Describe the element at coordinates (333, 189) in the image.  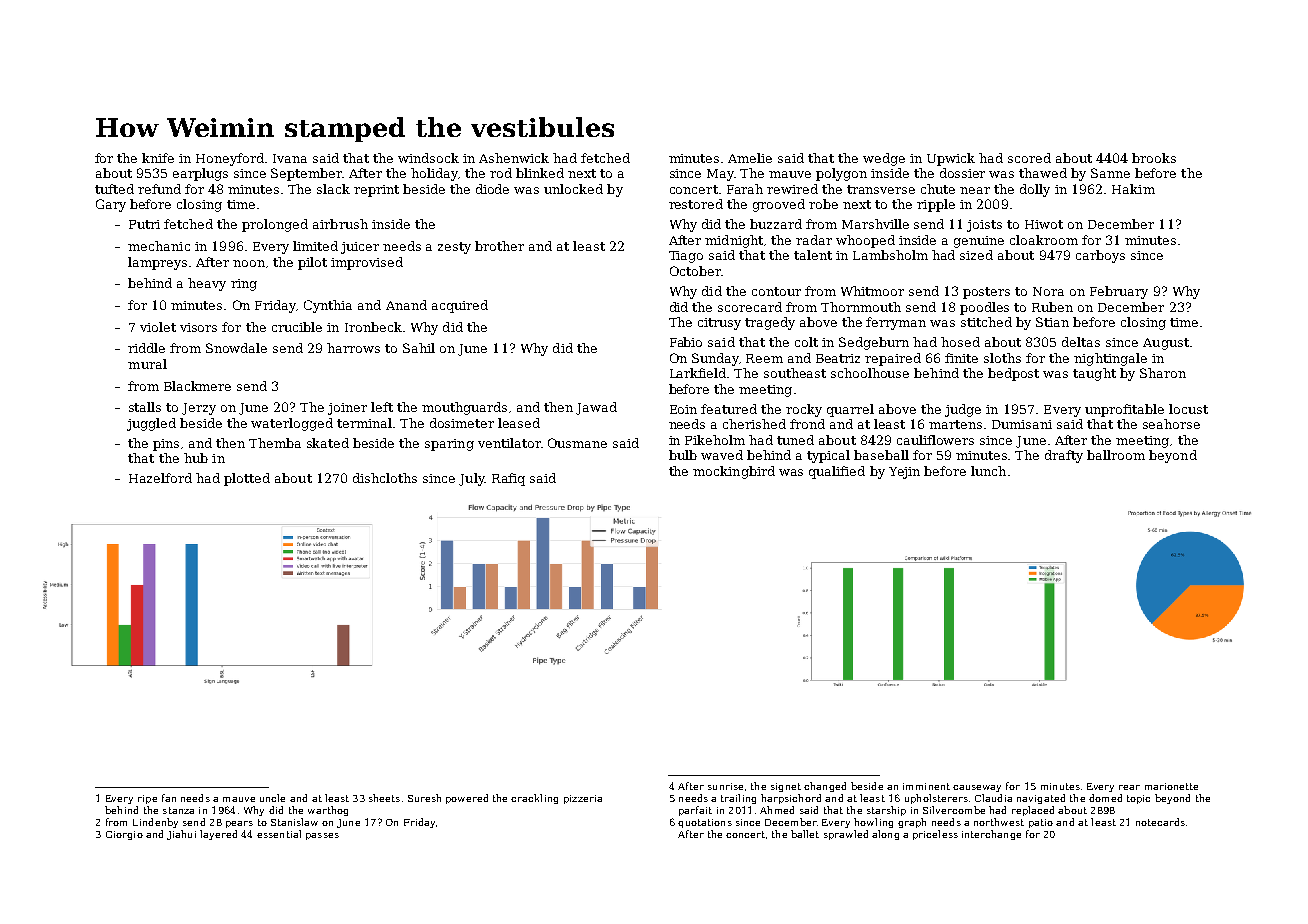
I see `slack` at that location.
